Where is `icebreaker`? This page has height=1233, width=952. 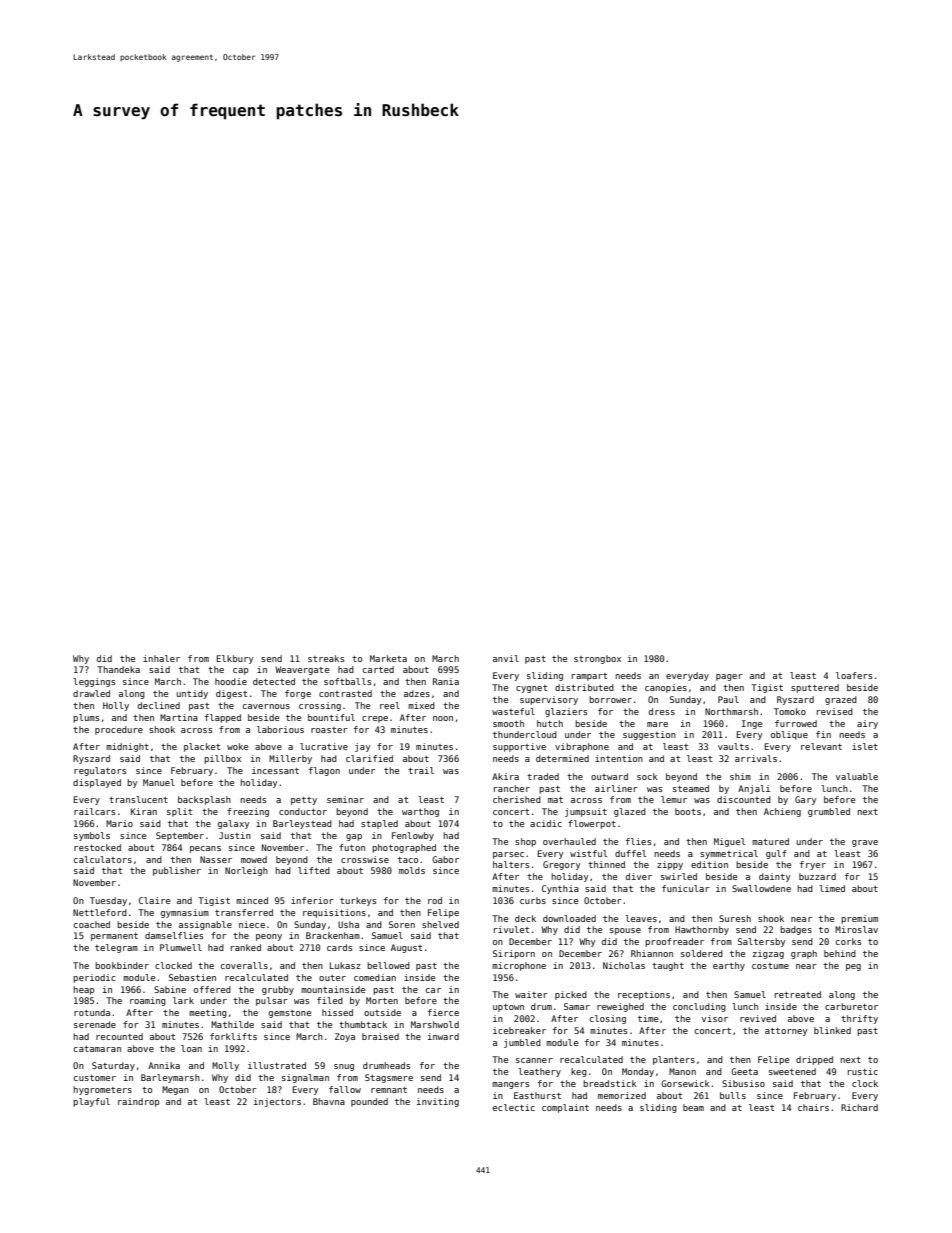
icebreaker is located at coordinates (519, 1030).
